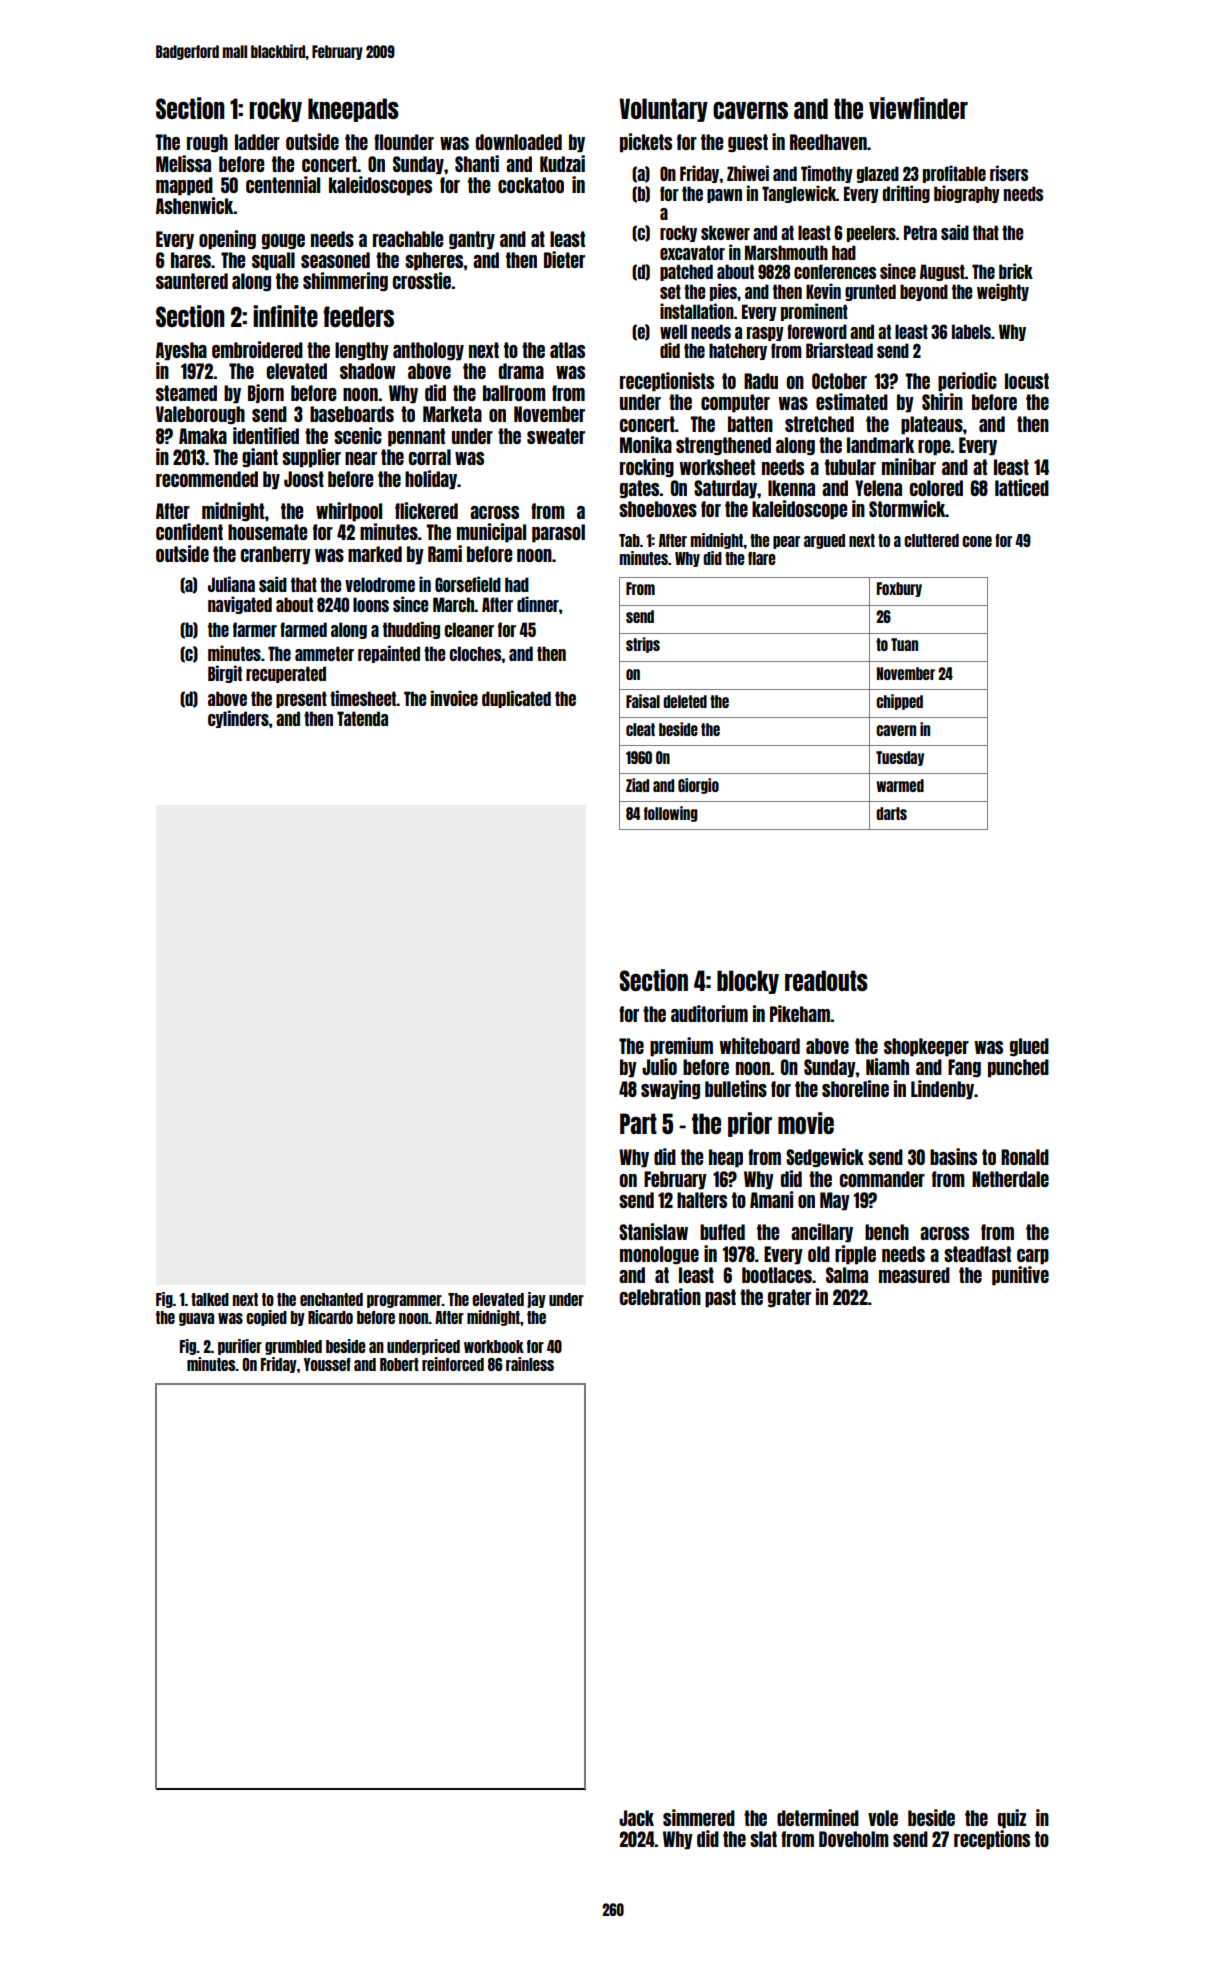  Describe the element at coordinates (1020, 1276) in the screenshot. I see `punitive` at that location.
